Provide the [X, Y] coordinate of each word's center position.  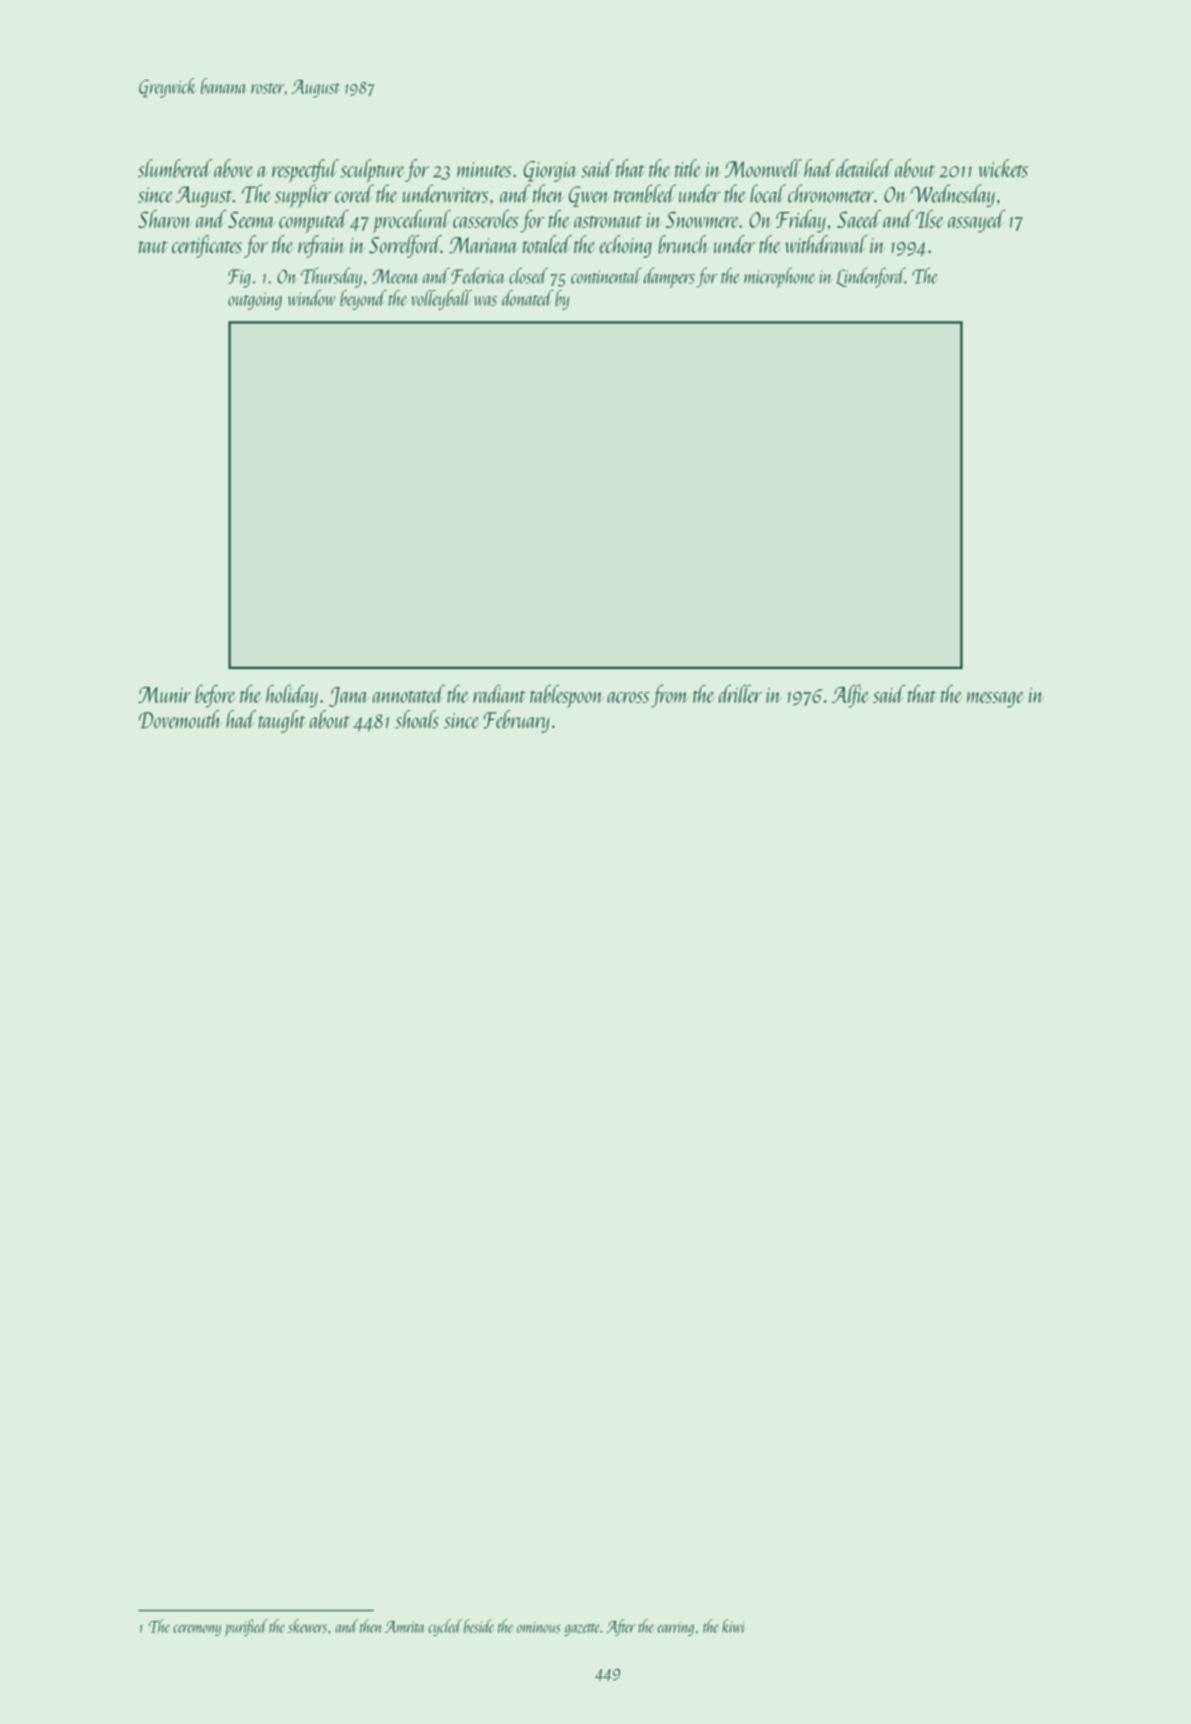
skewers [307, 1626]
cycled [445, 1627]
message [995, 700]
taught [282, 721]
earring [675, 1628]
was [485, 301]
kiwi [733, 1626]
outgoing [255, 301]
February [516, 721]
